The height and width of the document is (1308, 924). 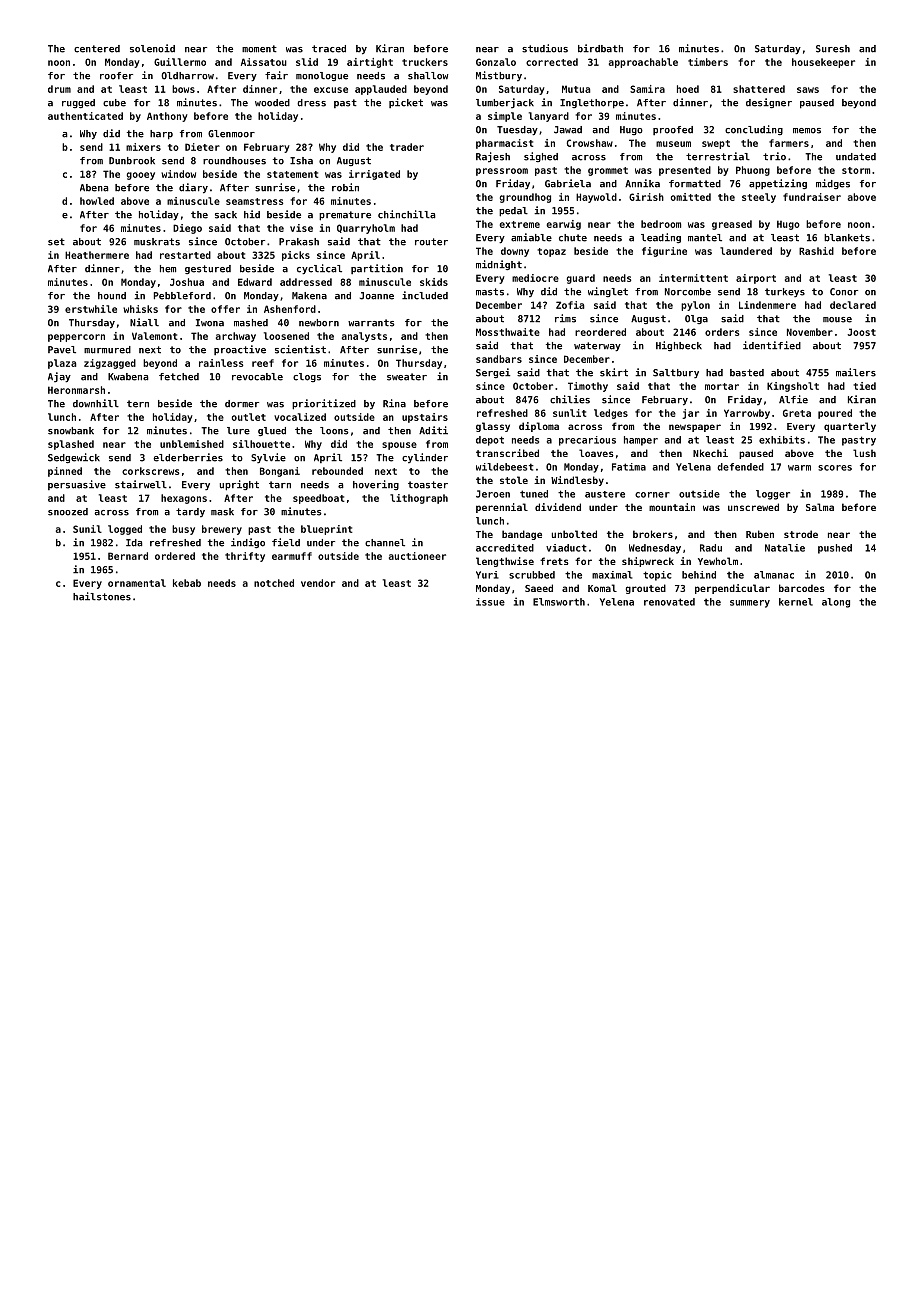 What do you see at coordinates (116, 76) in the document?
I see `roofer` at bounding box center [116, 76].
